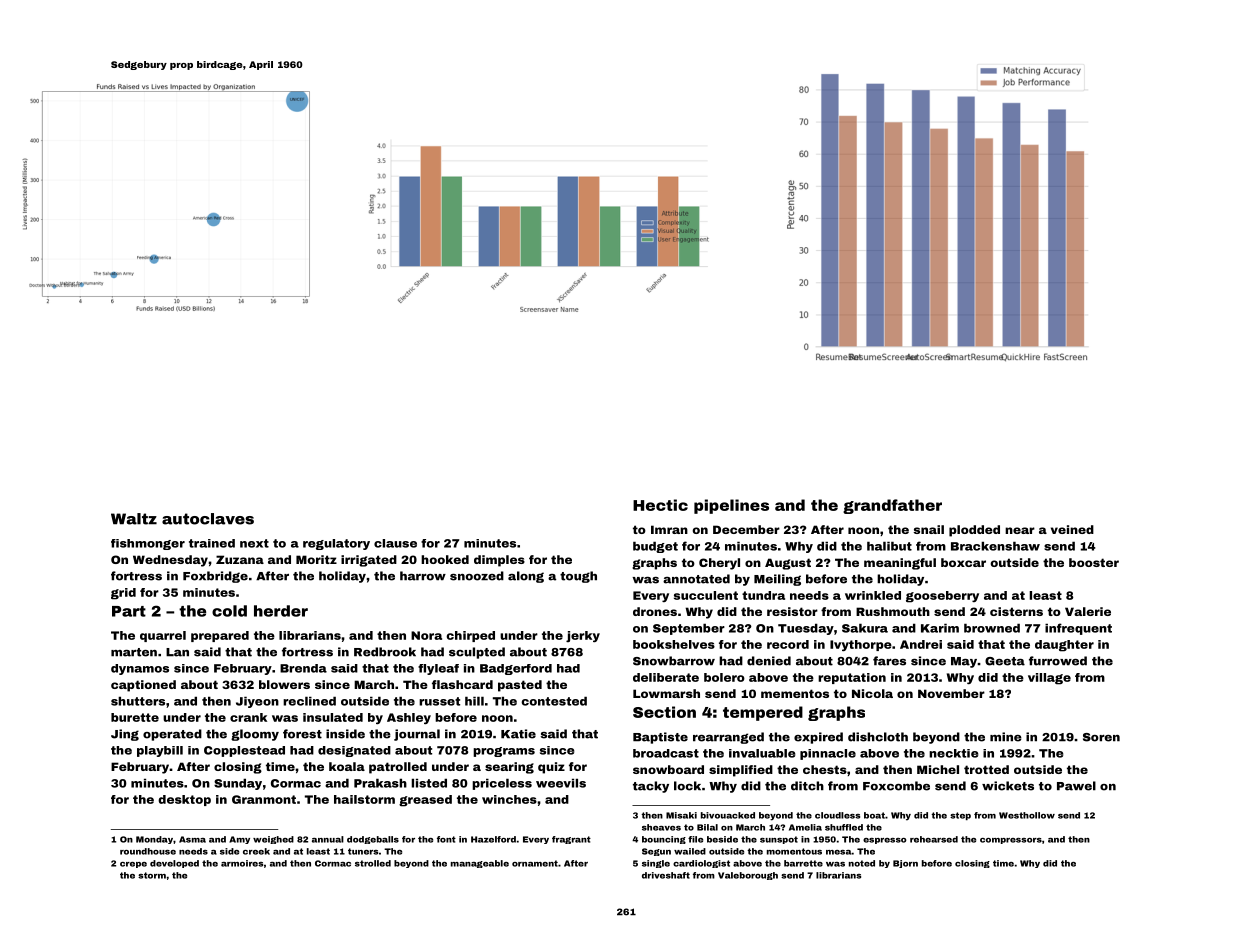 This screenshot has width=1233, height=952. Describe the element at coordinates (373, 863) in the screenshot. I see `strolled` at that location.
